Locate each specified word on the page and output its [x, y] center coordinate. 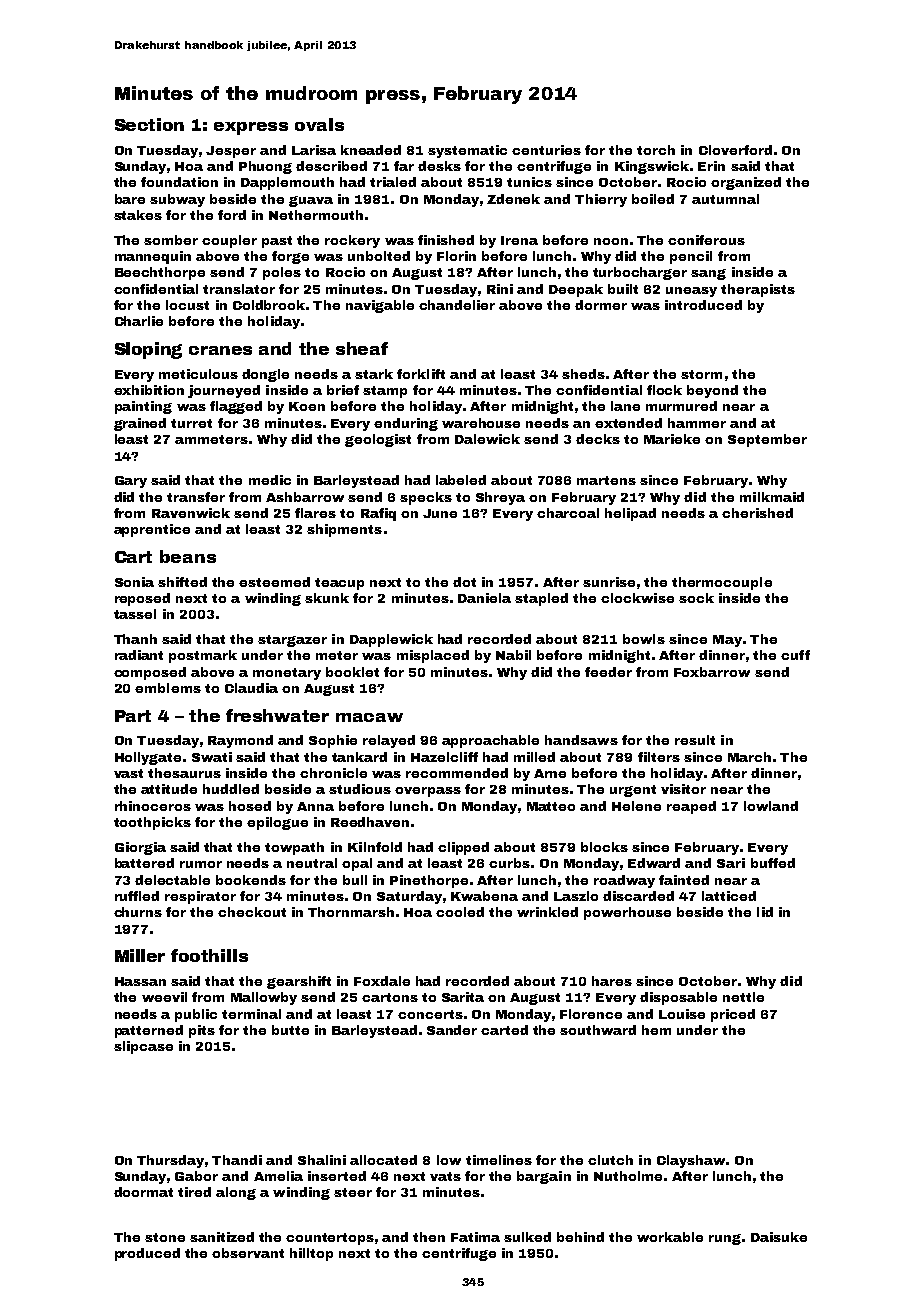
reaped [691, 807]
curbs [509, 863]
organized [746, 183]
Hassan [140, 981]
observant [248, 1253]
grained [140, 424]
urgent [633, 791]
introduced [703, 305]
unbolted [379, 256]
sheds [583, 374]
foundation [179, 182]
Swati [212, 757]
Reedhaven [370, 822]
